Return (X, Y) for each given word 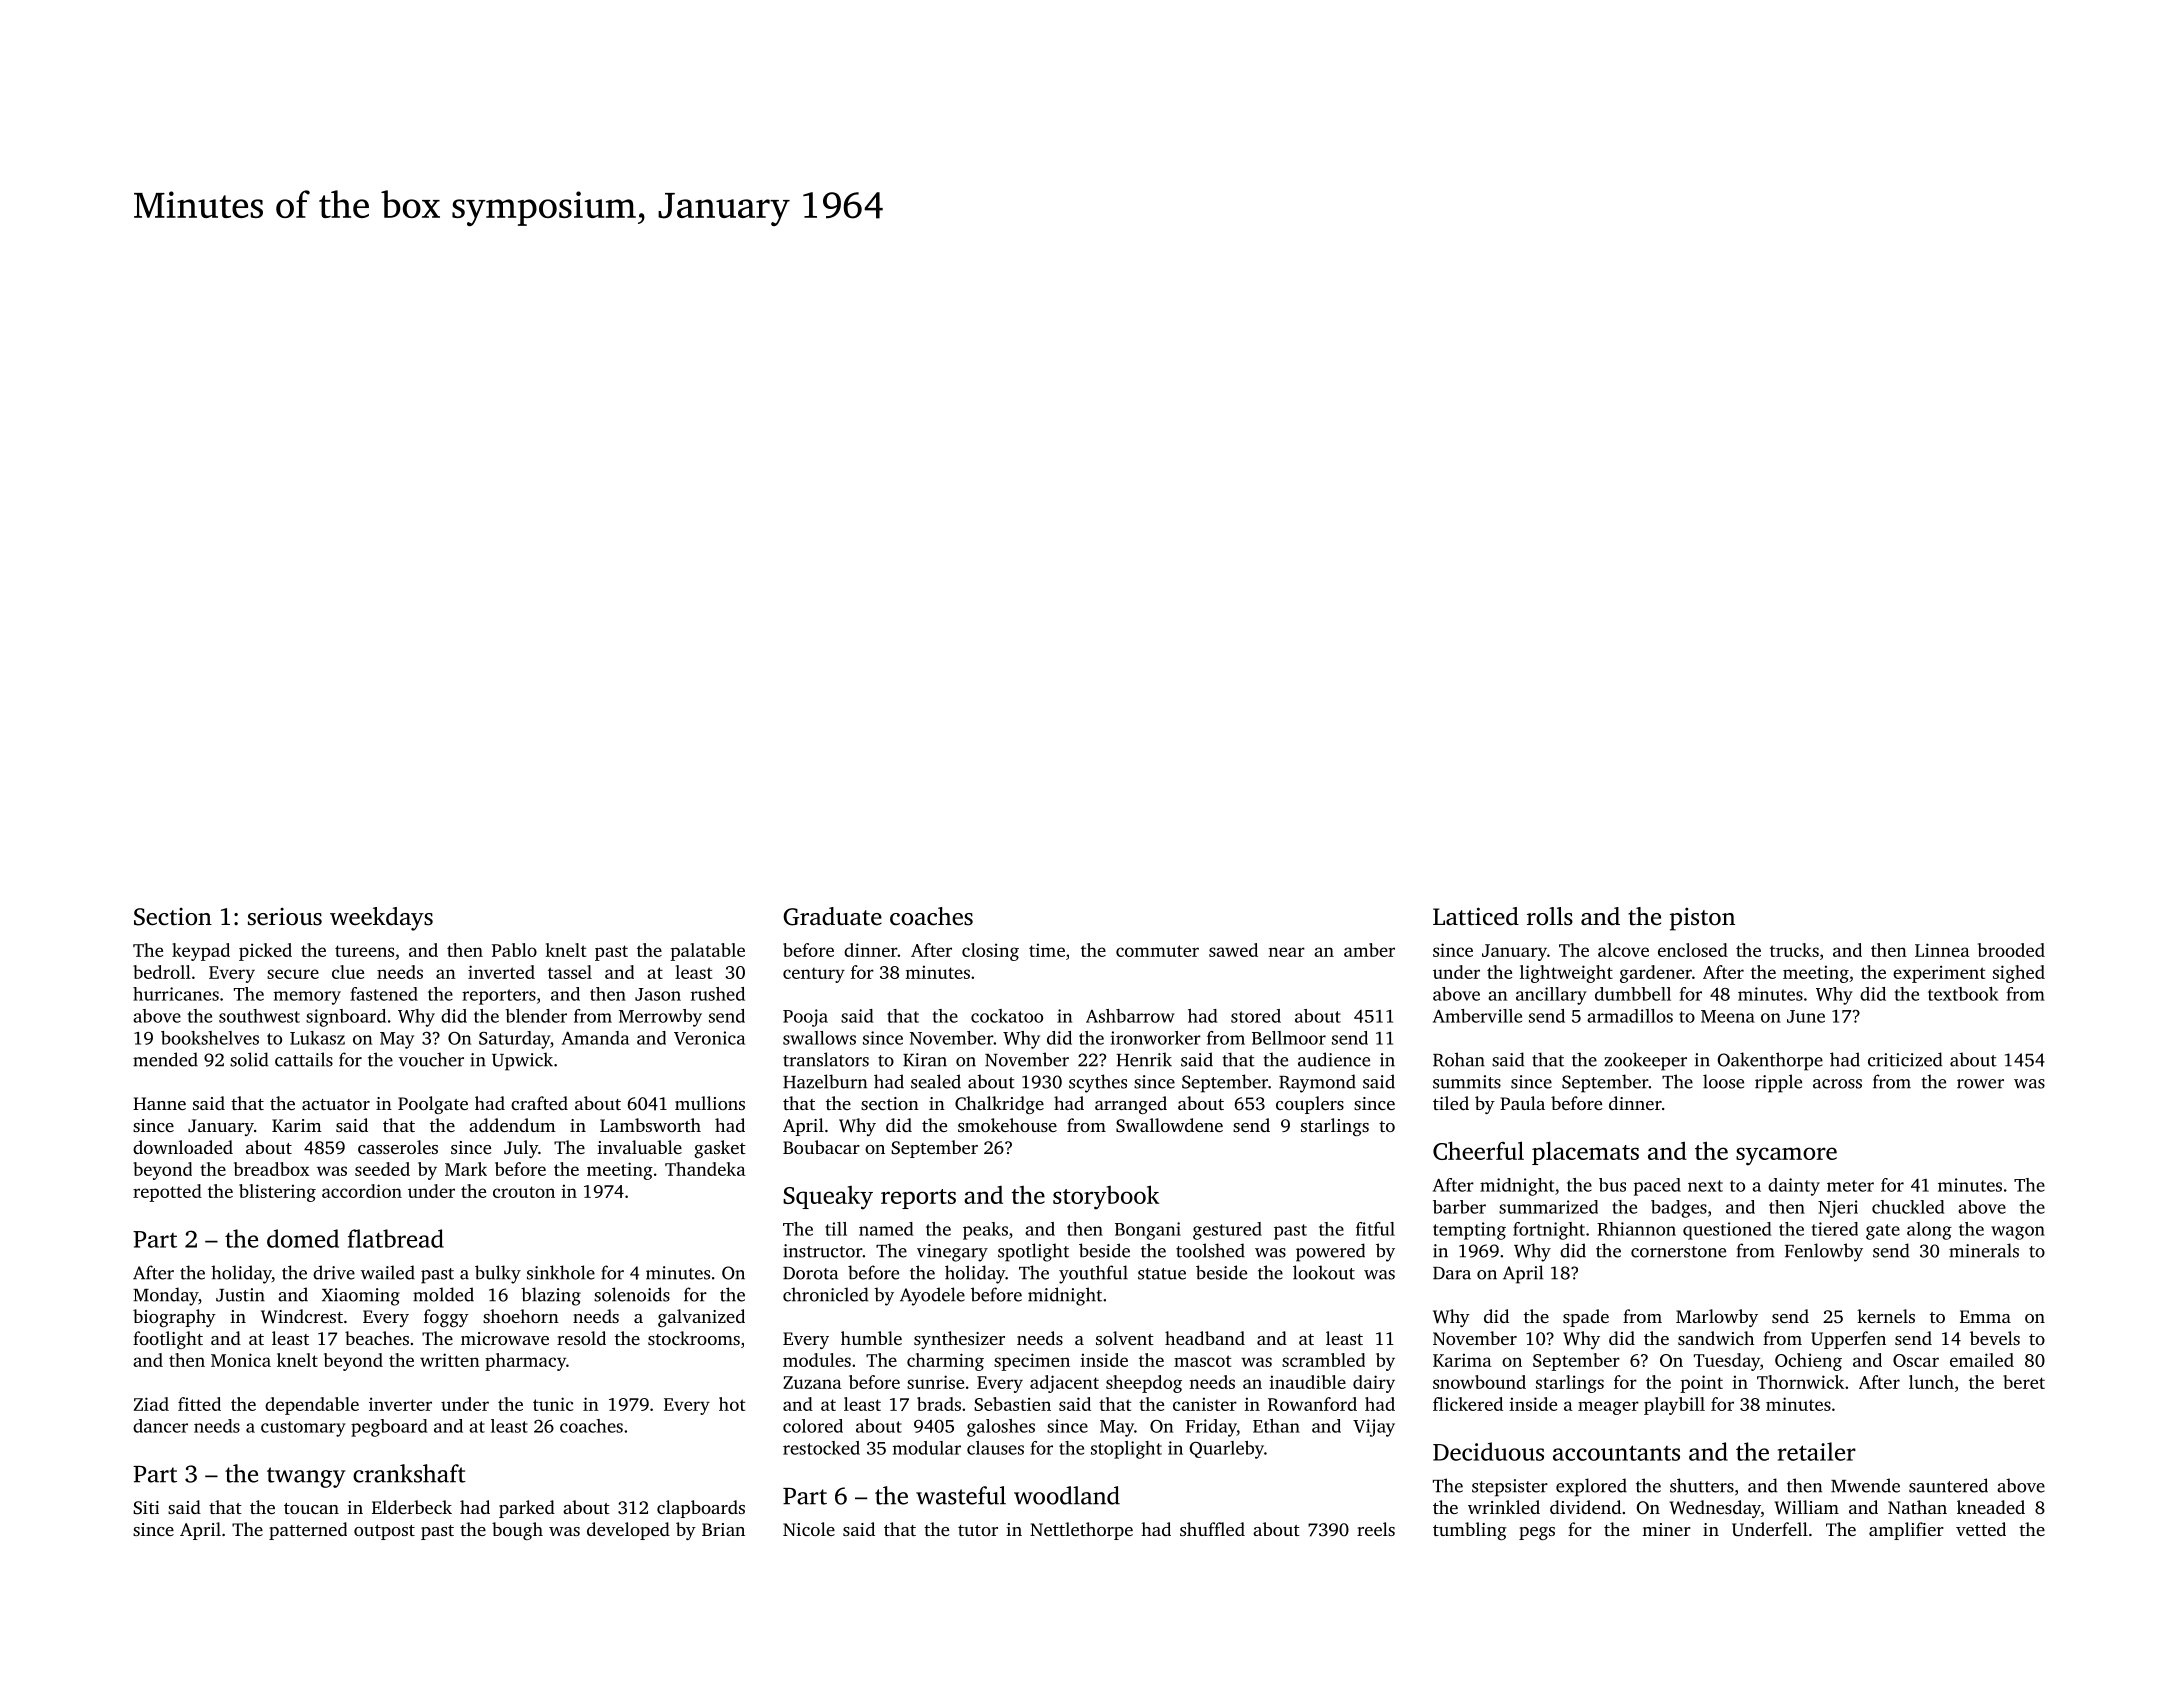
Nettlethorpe (1081, 1531)
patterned (308, 1531)
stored (1256, 1016)
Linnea (1942, 950)
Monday (165, 1296)
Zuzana (812, 1382)
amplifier (1906, 1531)
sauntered (1948, 1485)
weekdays (381, 919)
